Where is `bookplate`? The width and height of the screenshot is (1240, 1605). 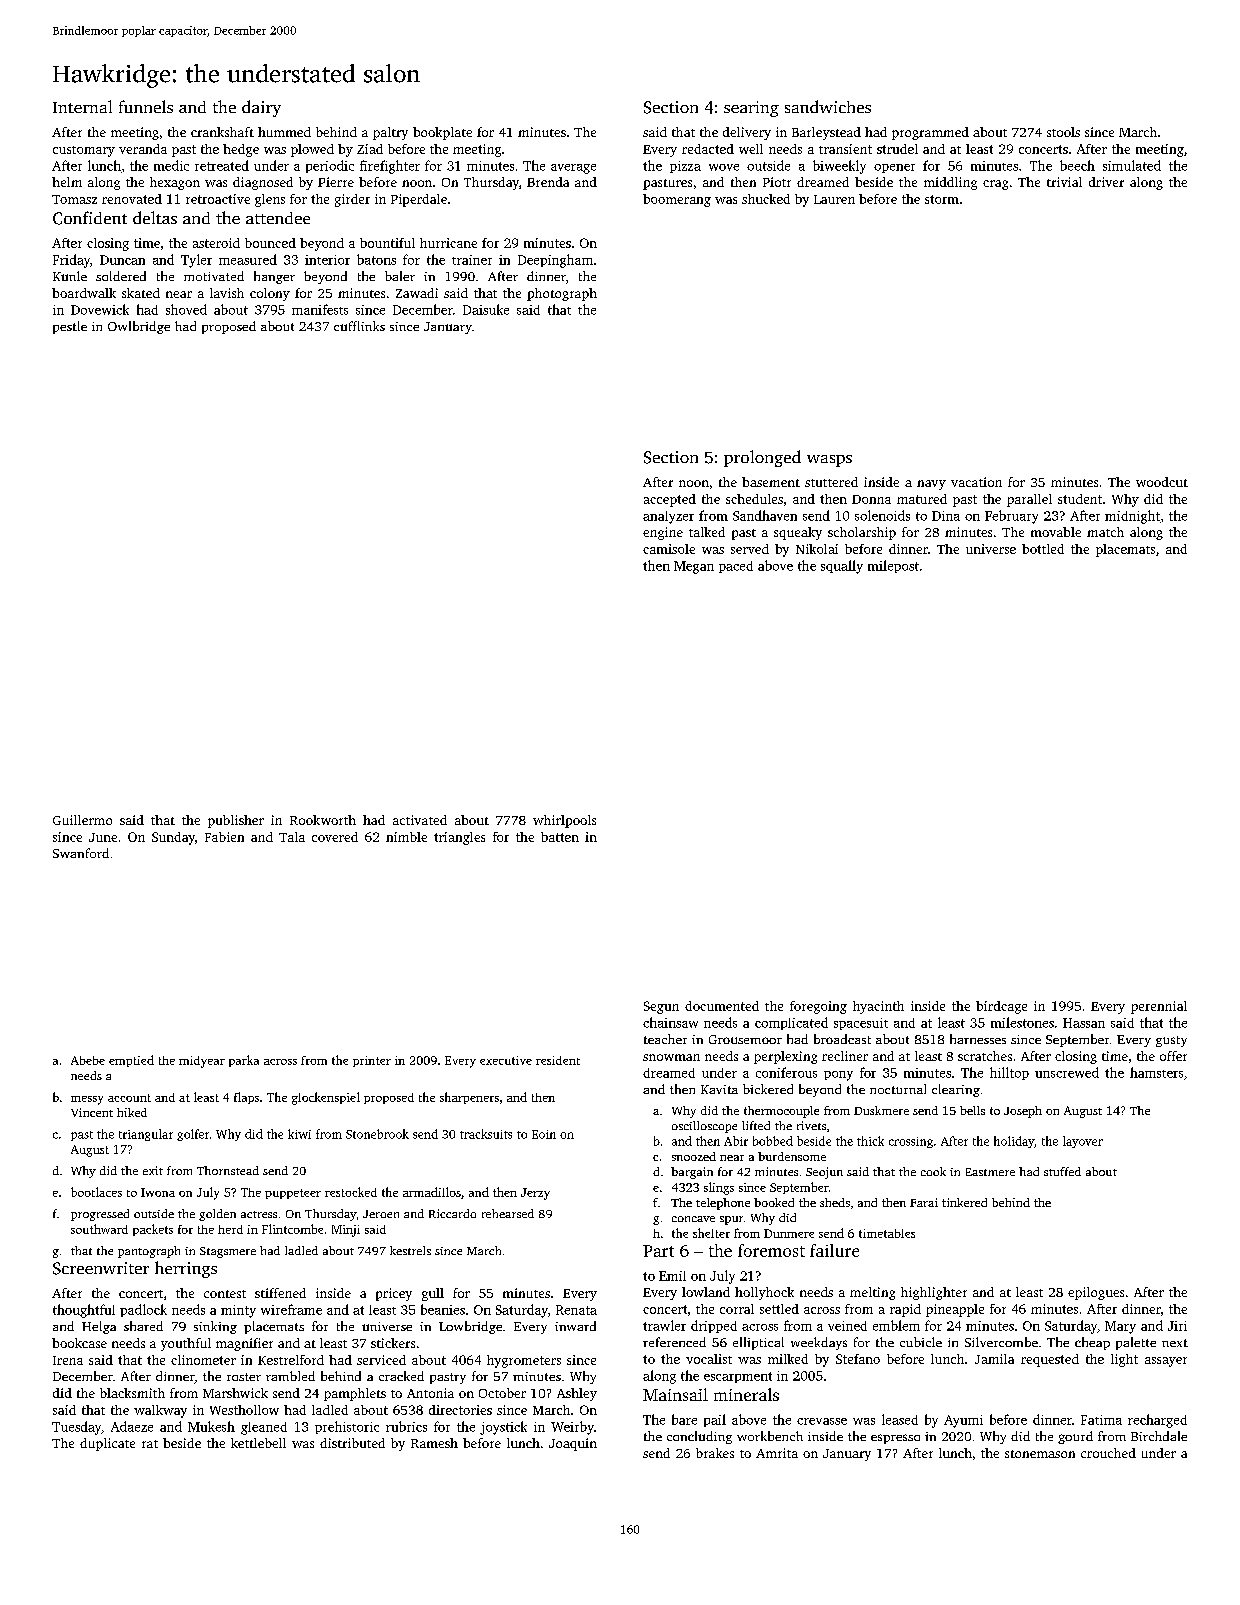 bookplate is located at coordinates (442, 133).
